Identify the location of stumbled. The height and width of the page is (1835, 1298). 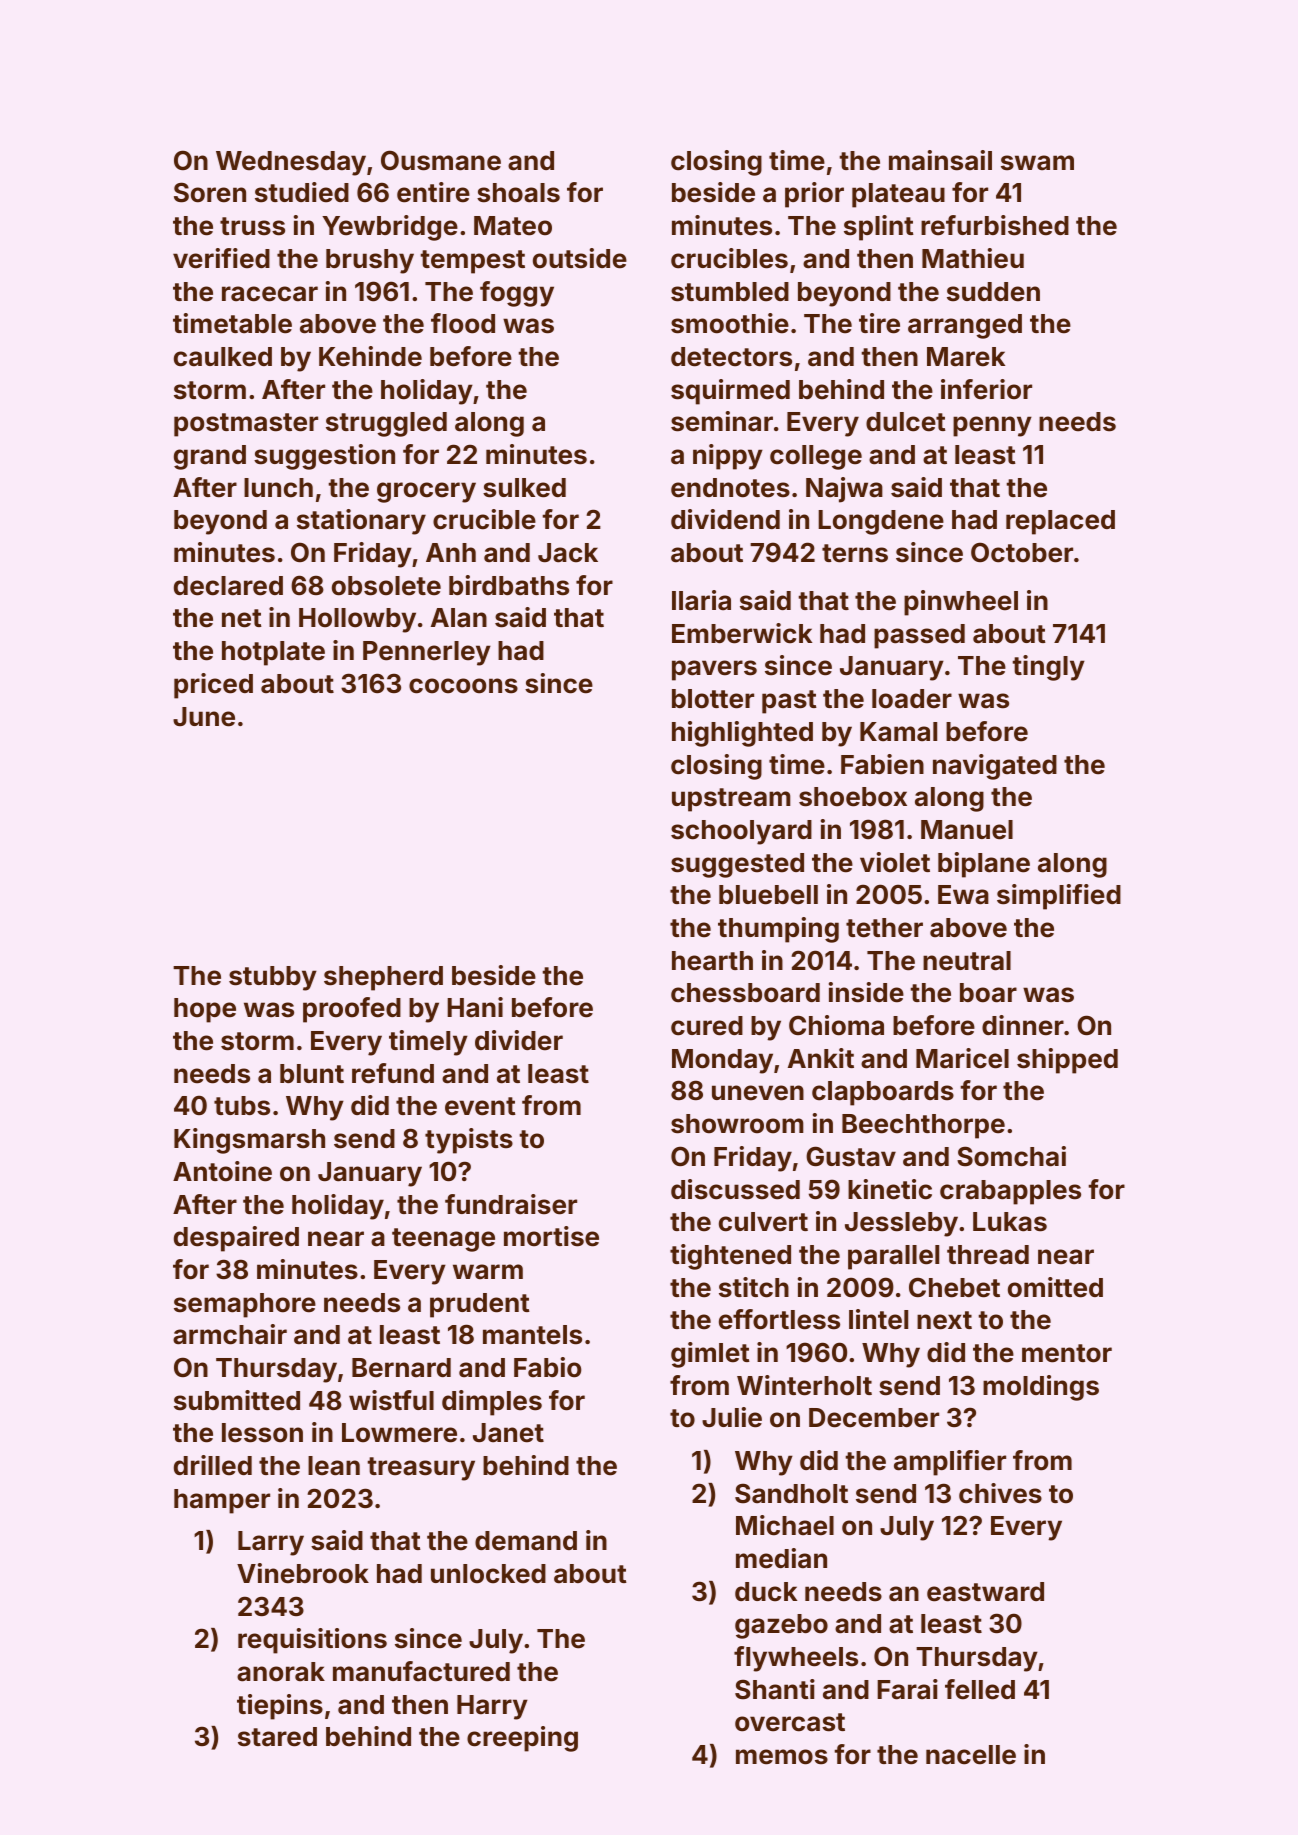
(730, 292).
